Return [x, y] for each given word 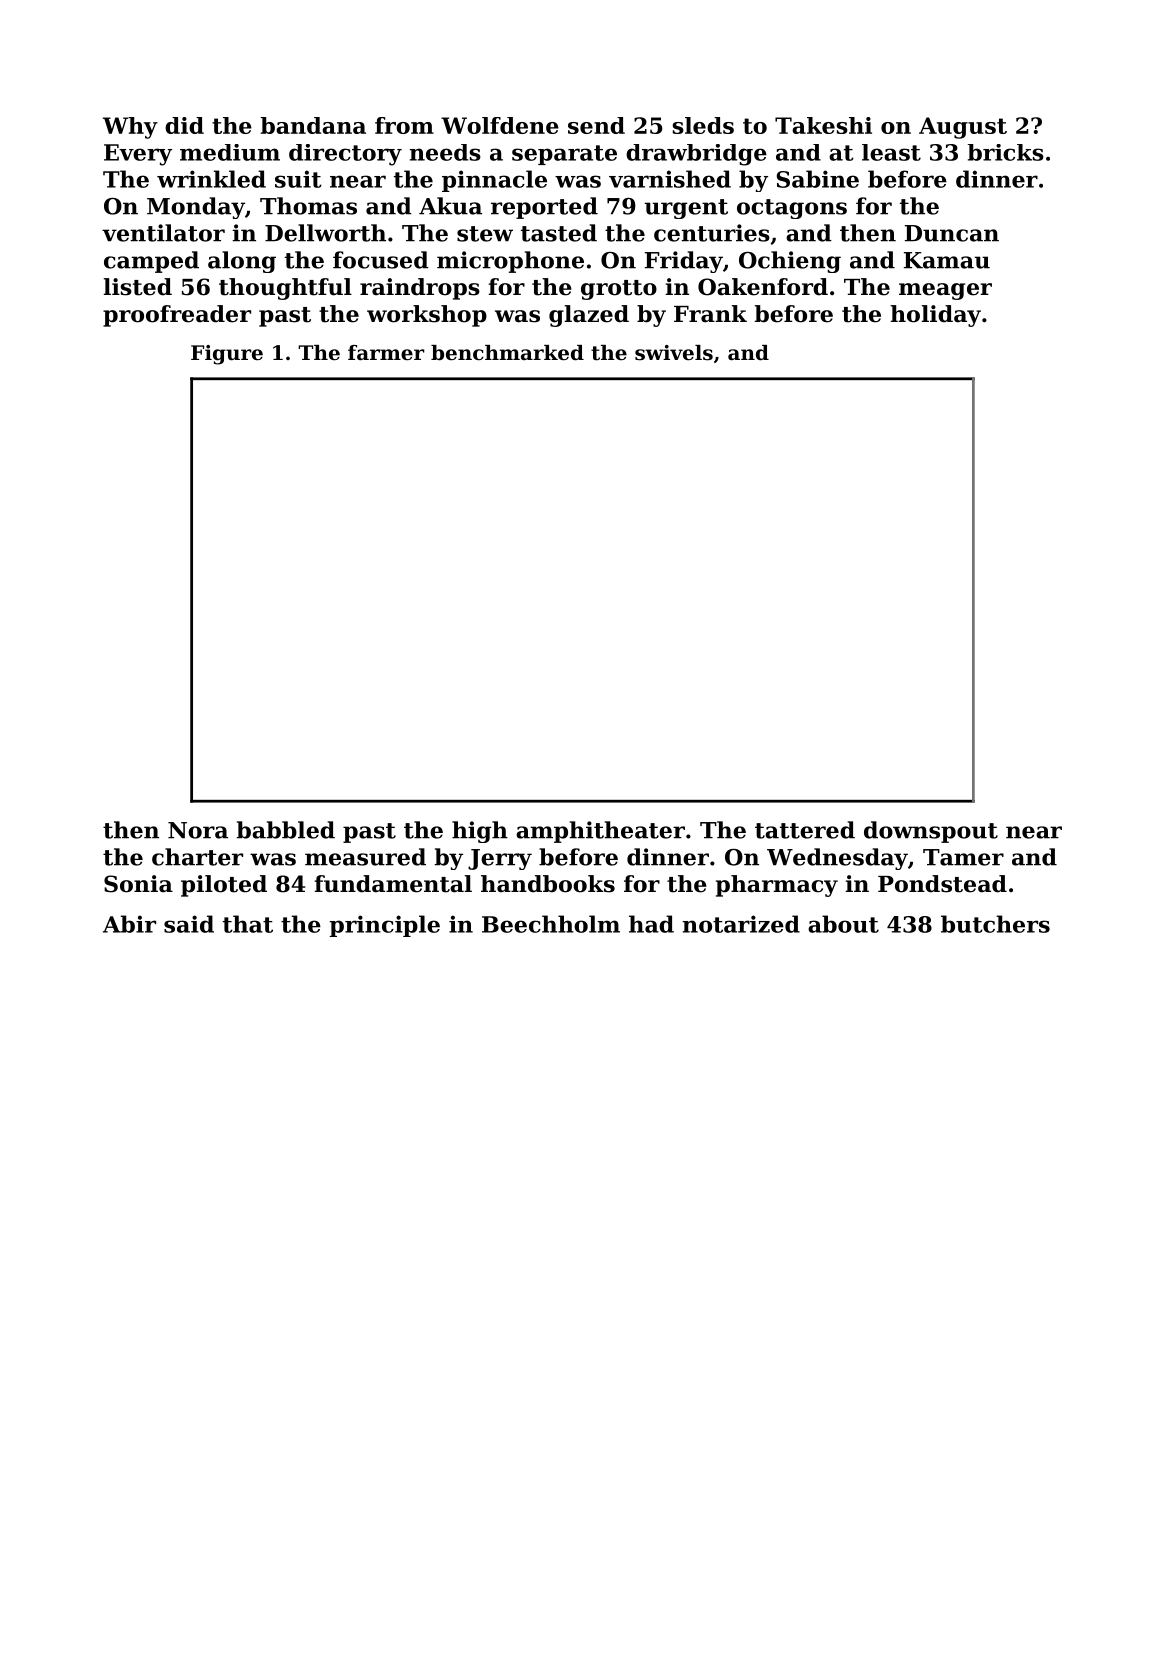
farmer [386, 353]
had [651, 924]
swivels [674, 353]
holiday [935, 316]
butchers [995, 924]
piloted [224, 886]
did [184, 125]
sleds [703, 125]
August [963, 128]
